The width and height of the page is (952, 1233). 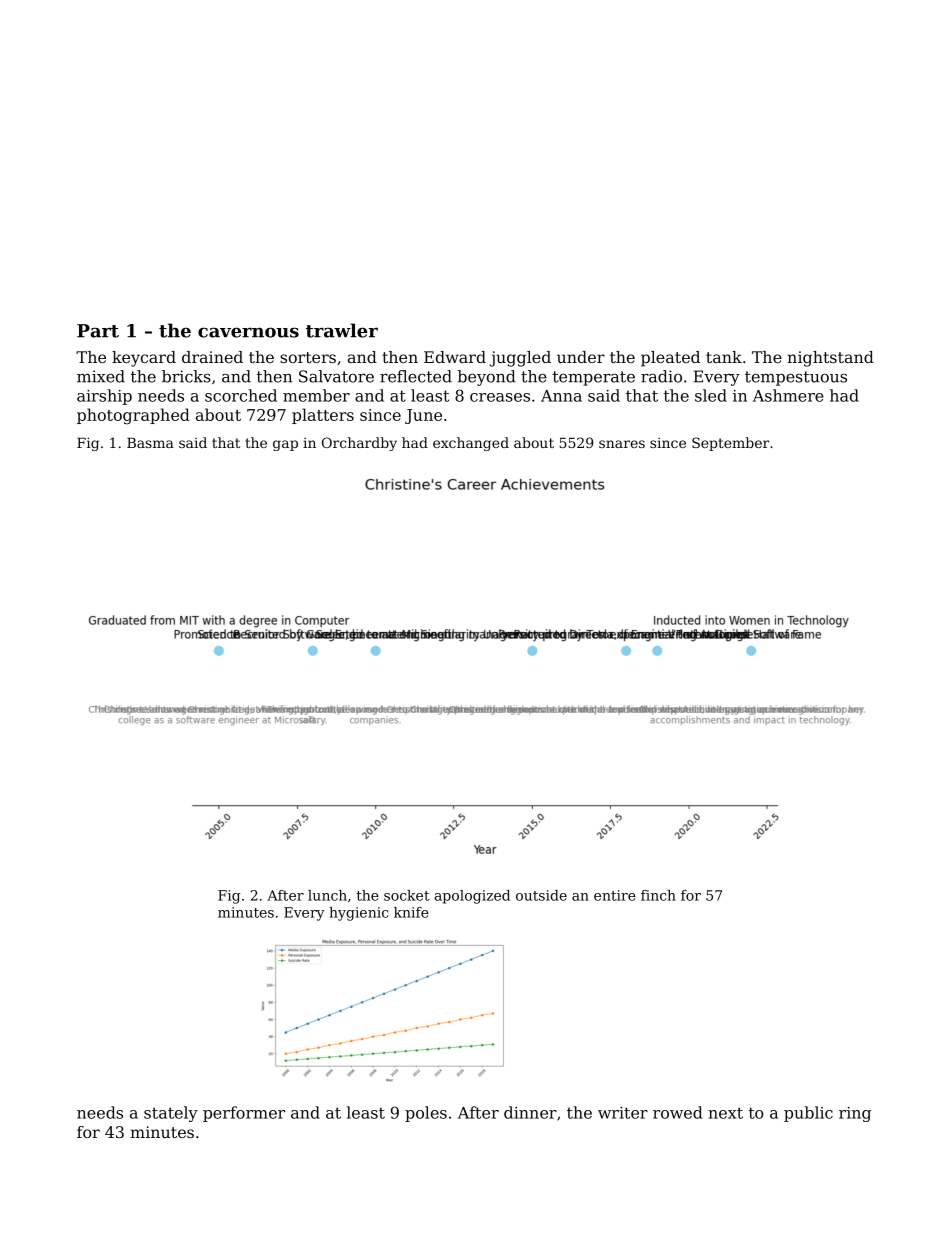 I want to click on exchanged, so click(x=471, y=444).
